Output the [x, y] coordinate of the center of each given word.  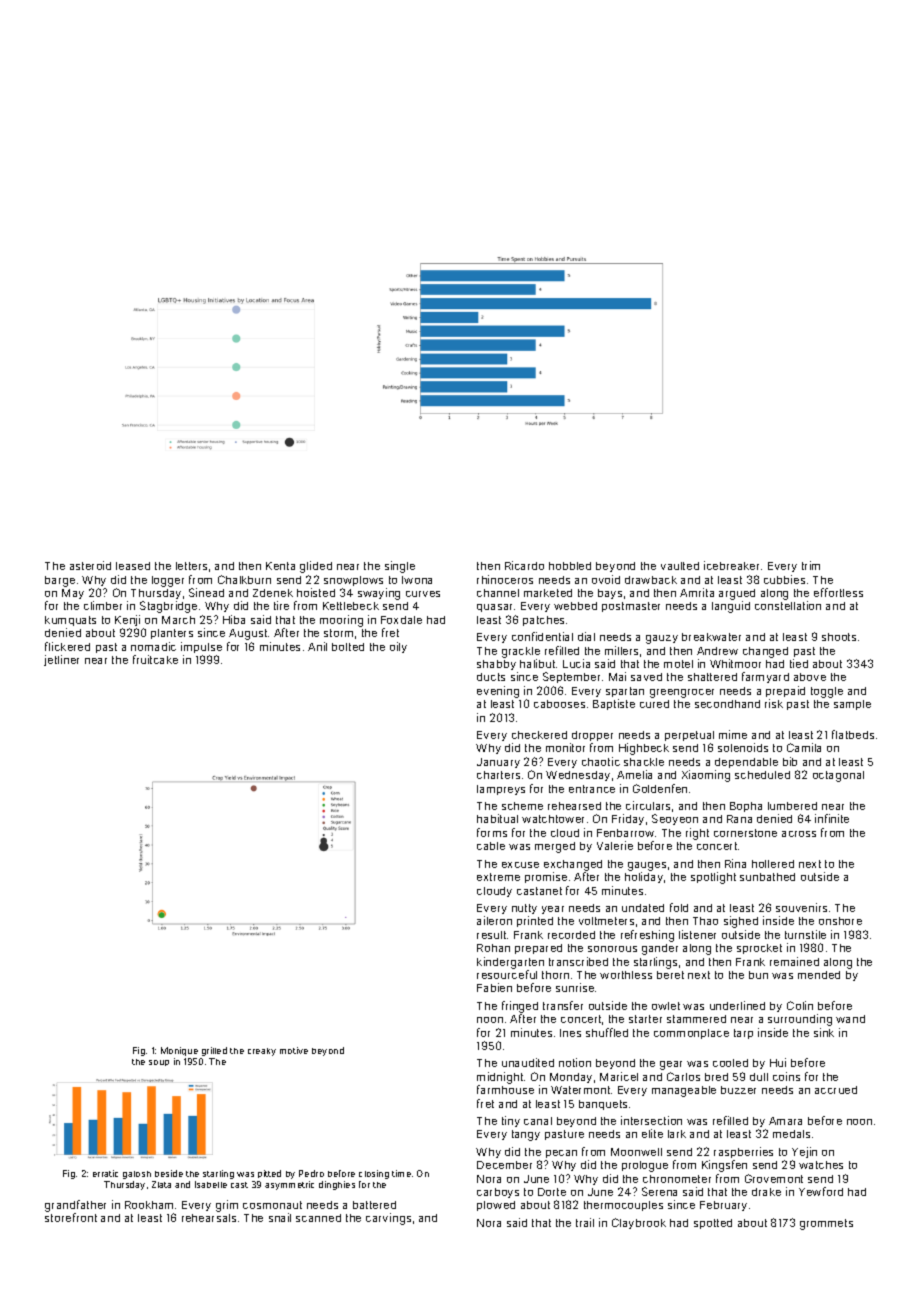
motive [294, 1050]
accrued [836, 1090]
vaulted [680, 566]
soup [159, 1063]
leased [133, 566]
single [400, 567]
